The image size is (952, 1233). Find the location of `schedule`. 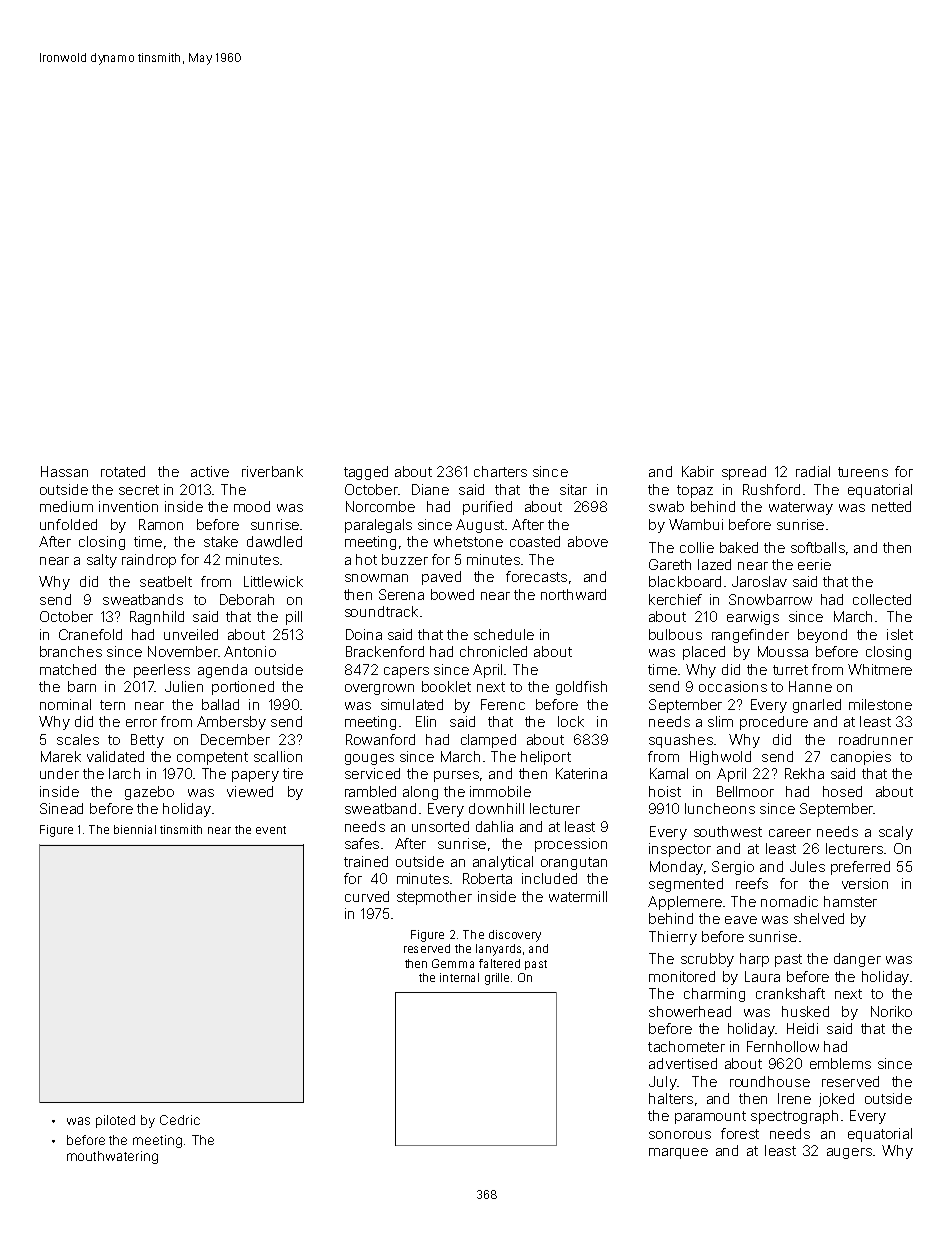

schedule is located at coordinates (504, 634).
